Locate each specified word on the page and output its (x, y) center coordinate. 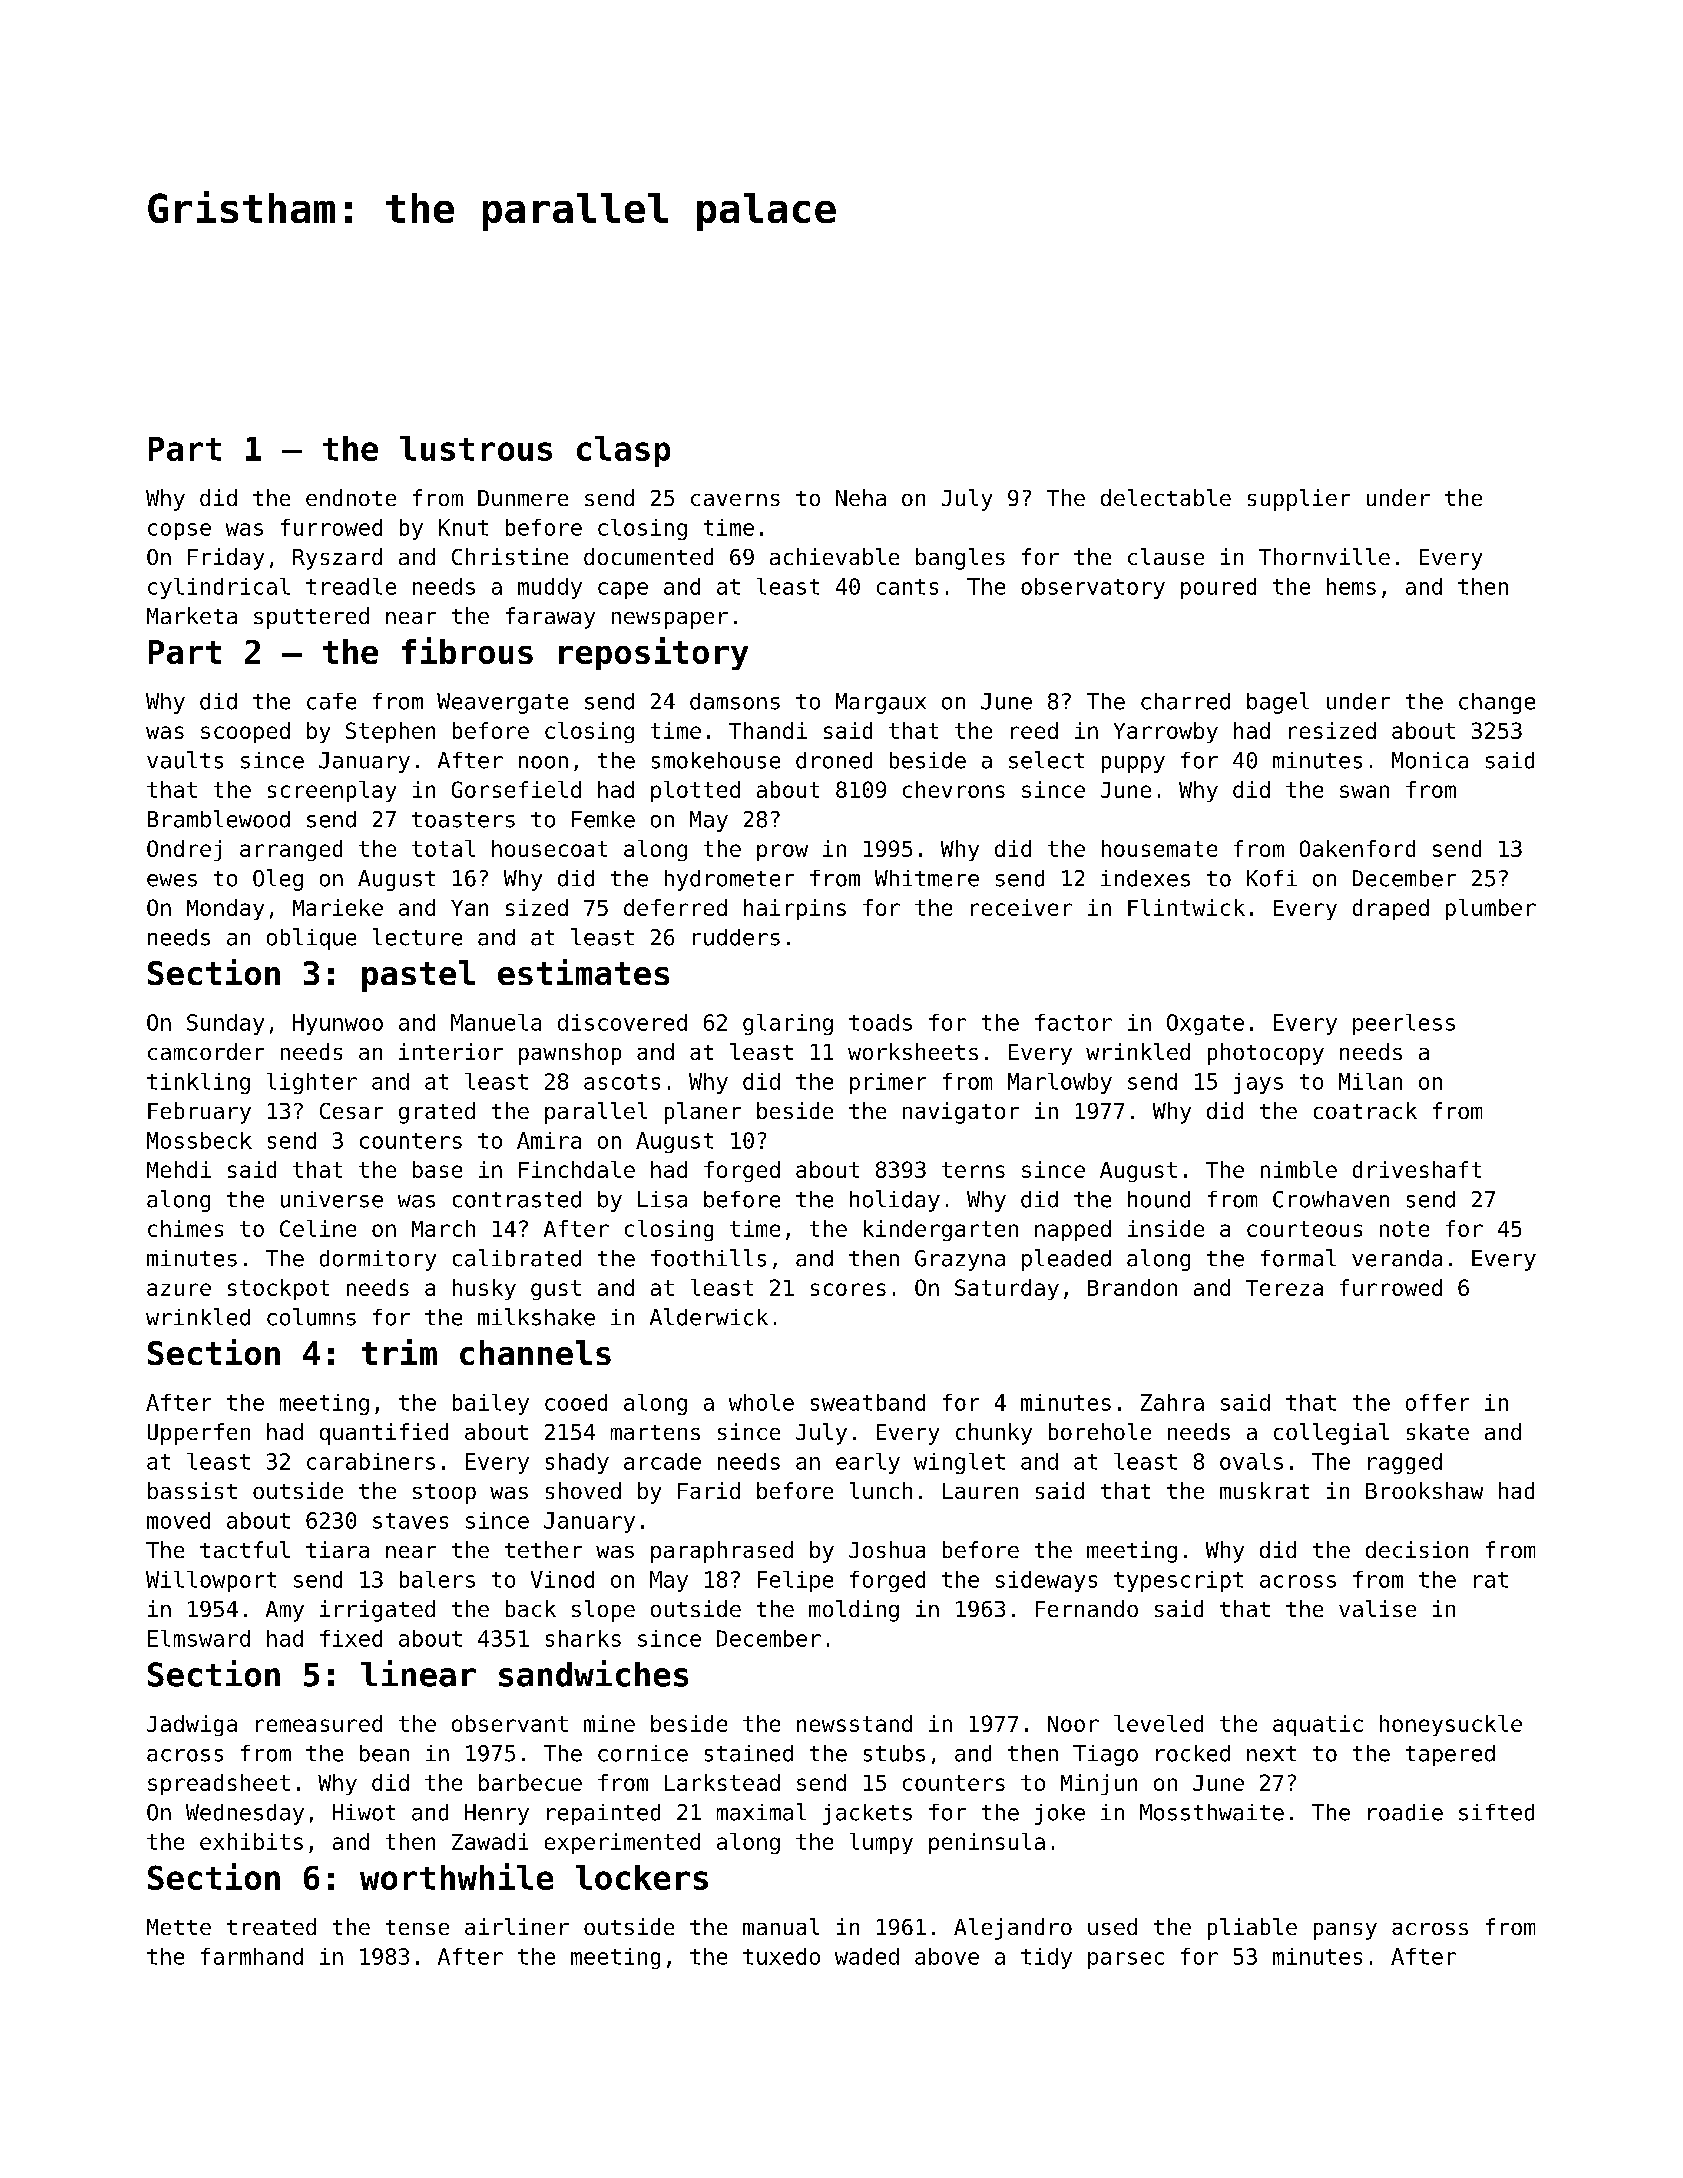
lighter (312, 1083)
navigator (961, 1113)
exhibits (251, 1841)
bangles (960, 559)
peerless (1404, 1024)
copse (179, 531)
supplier (1299, 500)
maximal (761, 1812)
